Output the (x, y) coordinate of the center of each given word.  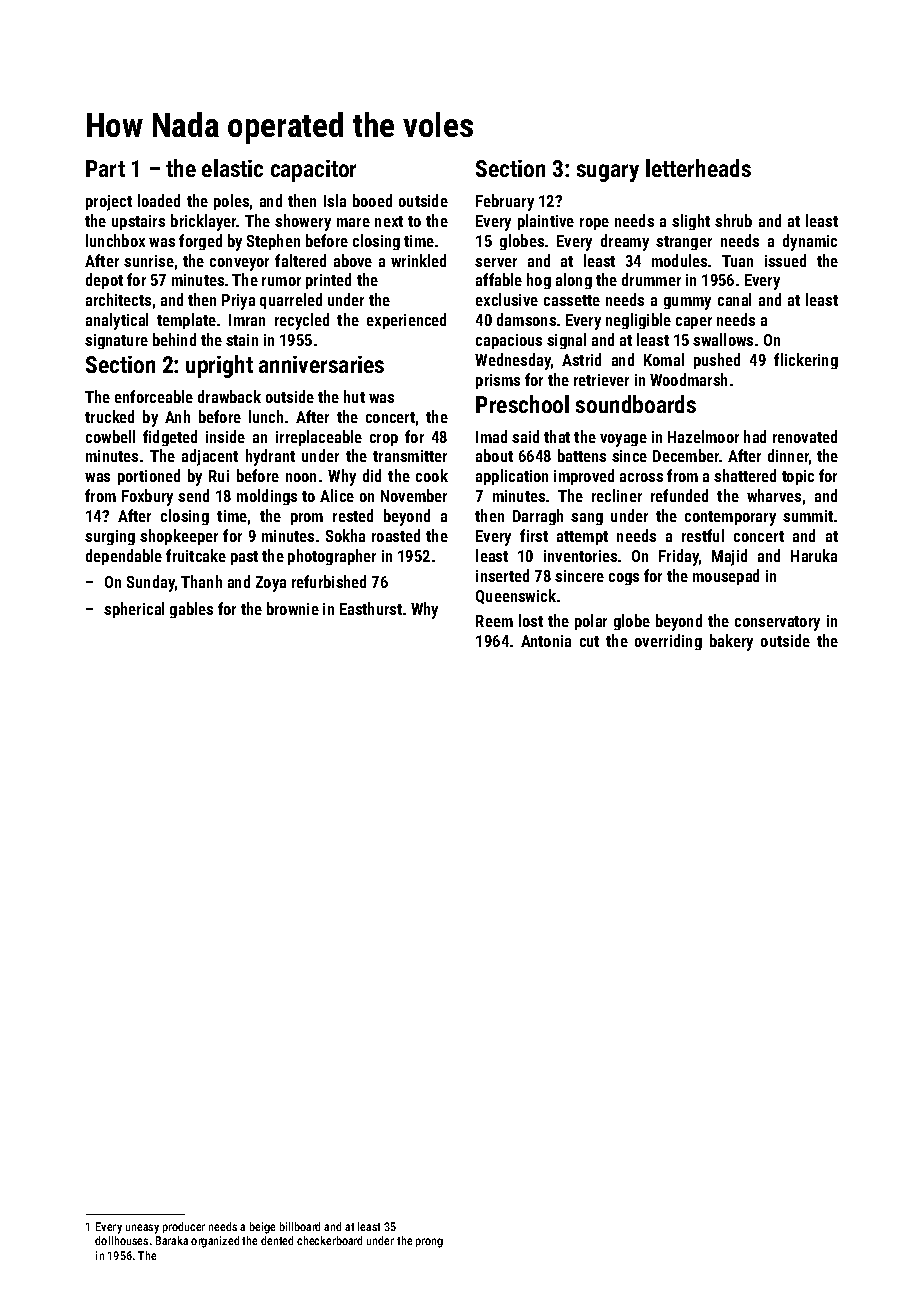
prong (429, 1243)
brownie (293, 608)
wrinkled (418, 260)
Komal (664, 359)
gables (191, 610)
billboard (300, 1226)
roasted (396, 535)
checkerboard (329, 1240)
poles (231, 202)
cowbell (110, 436)
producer (184, 1227)
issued (785, 260)
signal (566, 341)
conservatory (777, 623)
